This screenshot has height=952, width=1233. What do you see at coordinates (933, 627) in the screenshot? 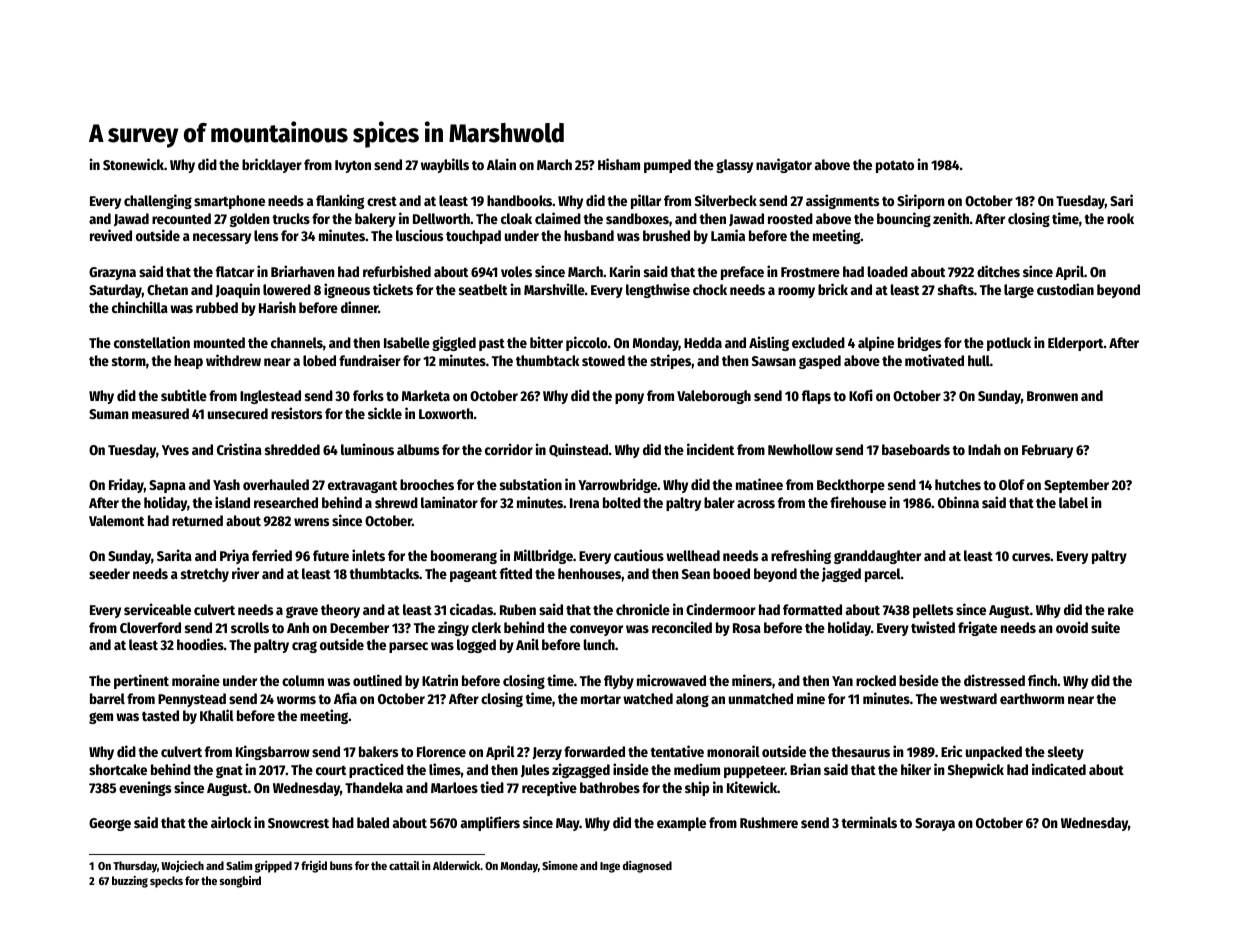
I see `twisted` at bounding box center [933, 627].
